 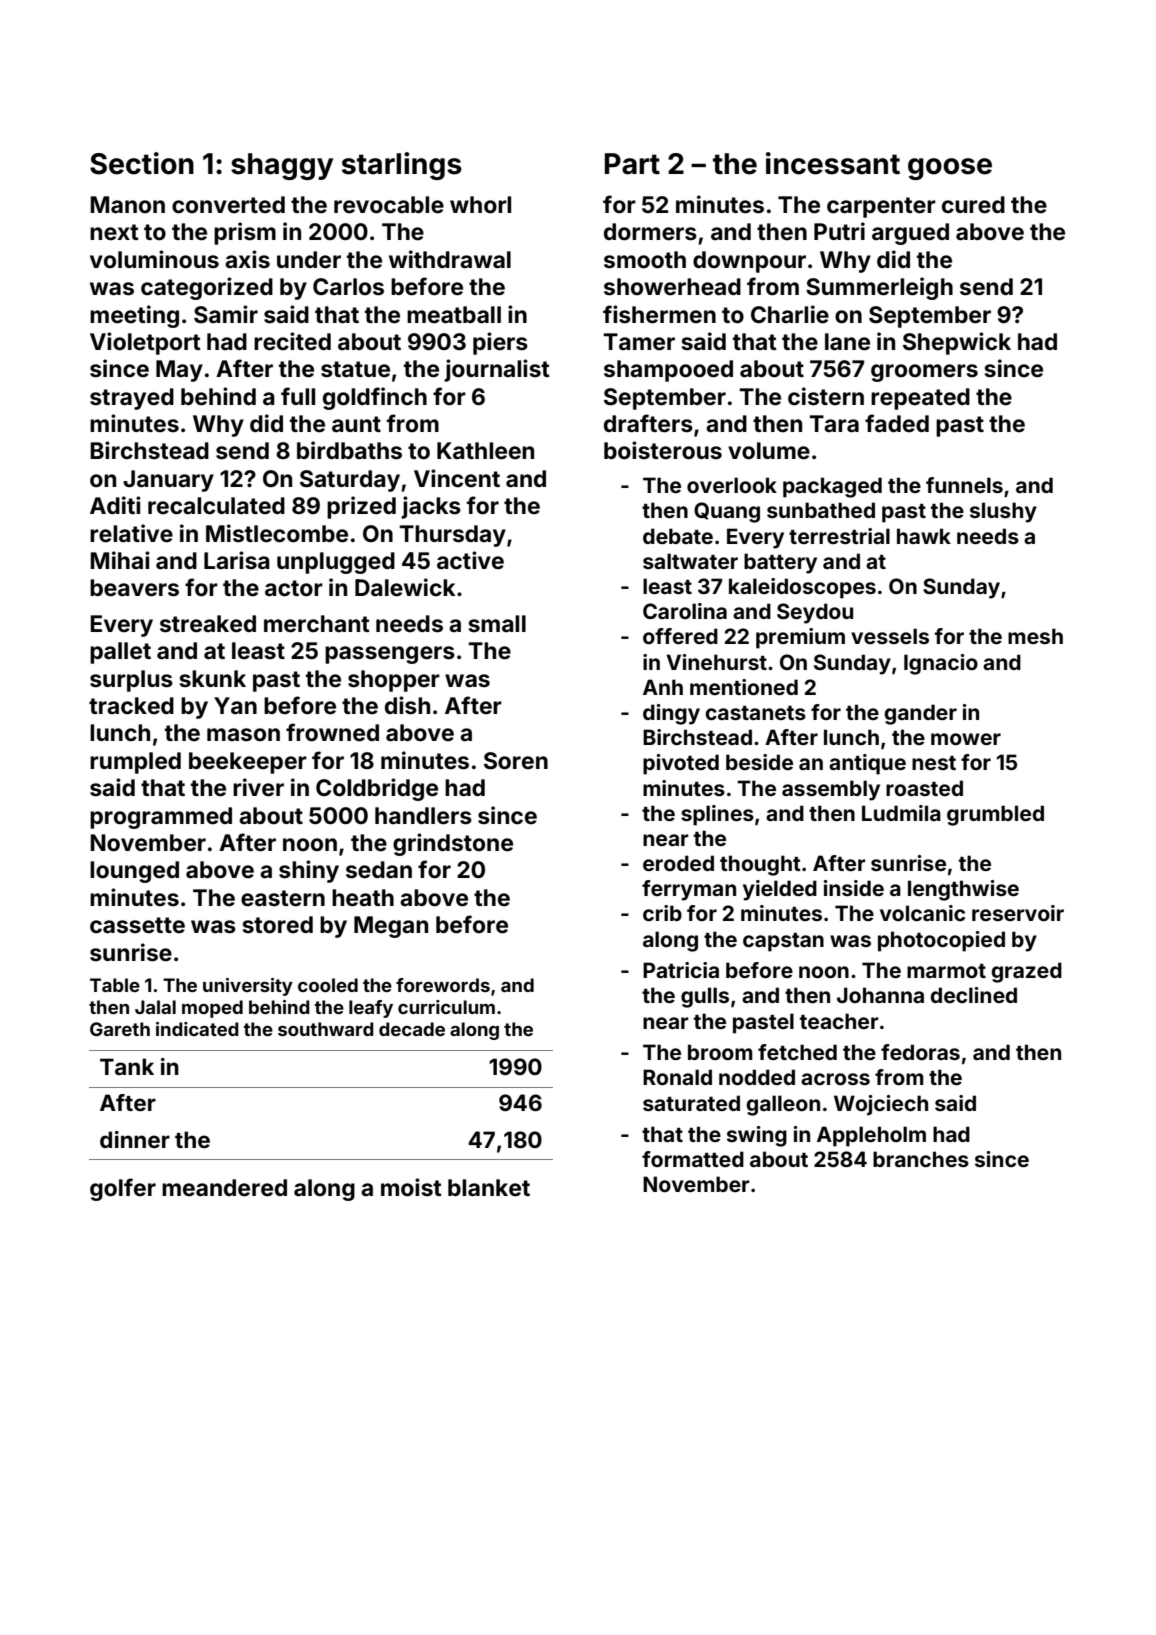 What do you see at coordinates (995, 815) in the screenshot?
I see `grumbled` at bounding box center [995, 815].
